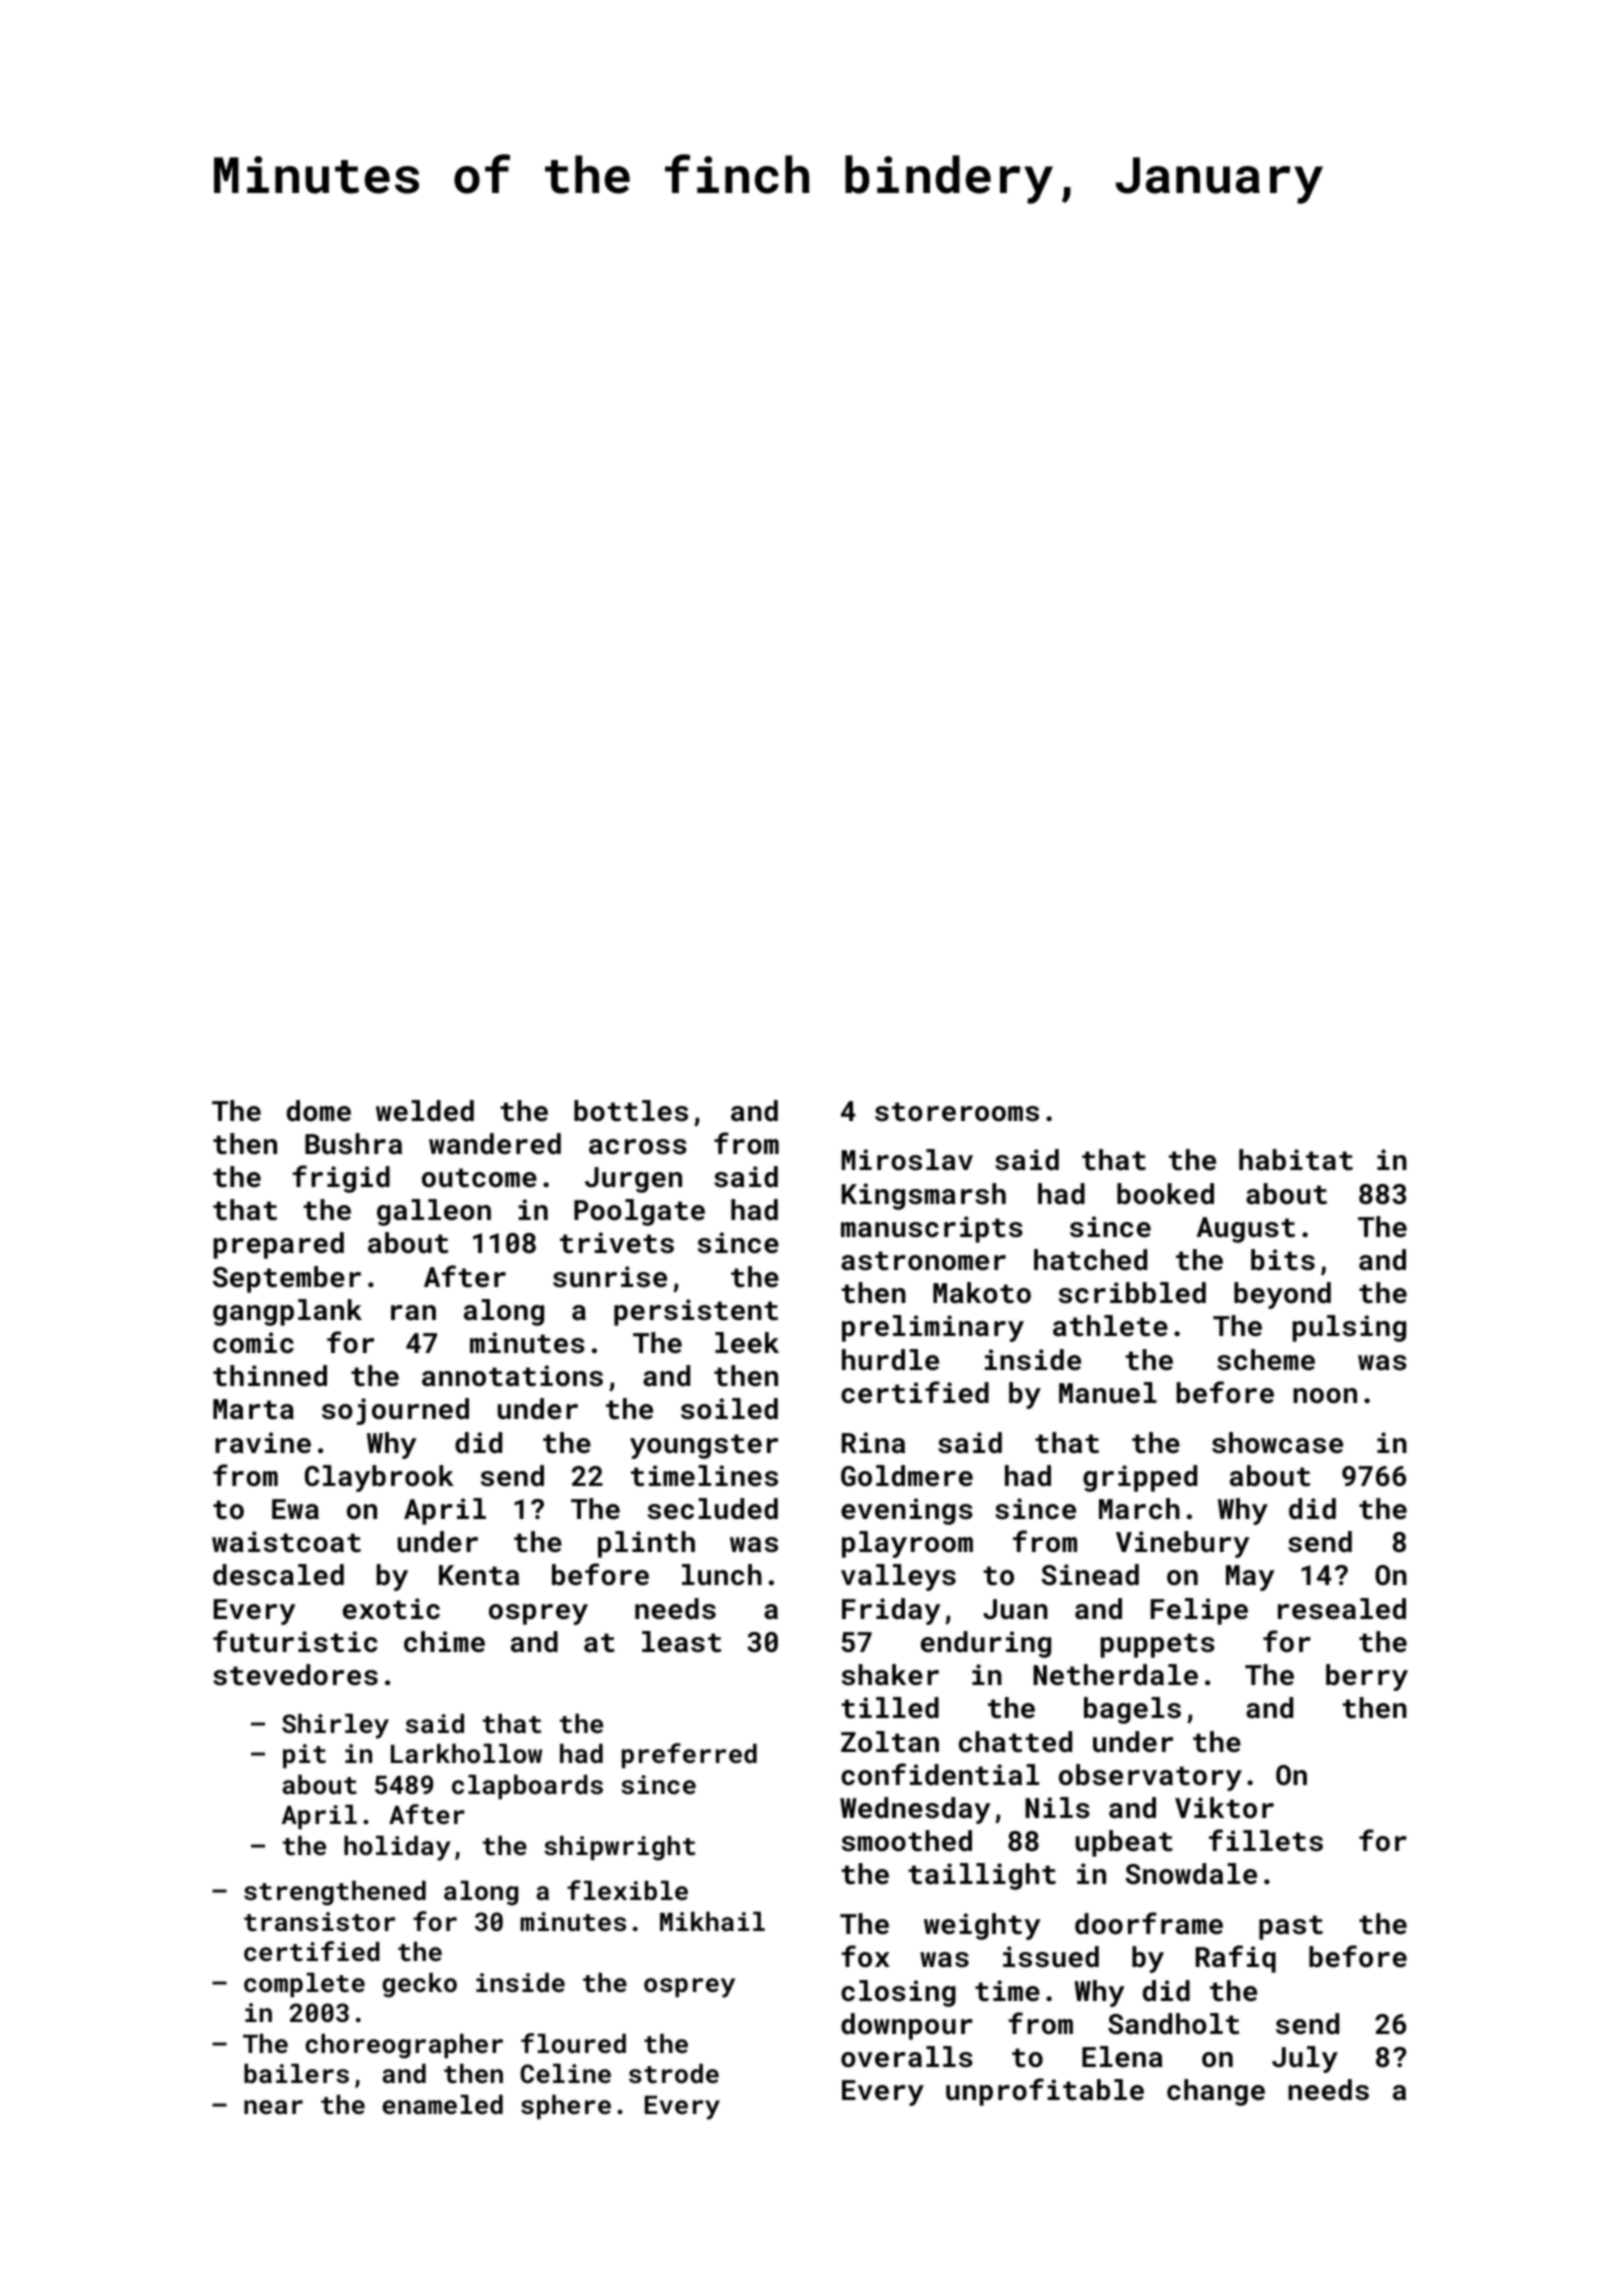 Image resolution: width=1620 pixels, height=2292 pixels. What do you see at coordinates (273, 2107) in the image?
I see `near` at bounding box center [273, 2107].
